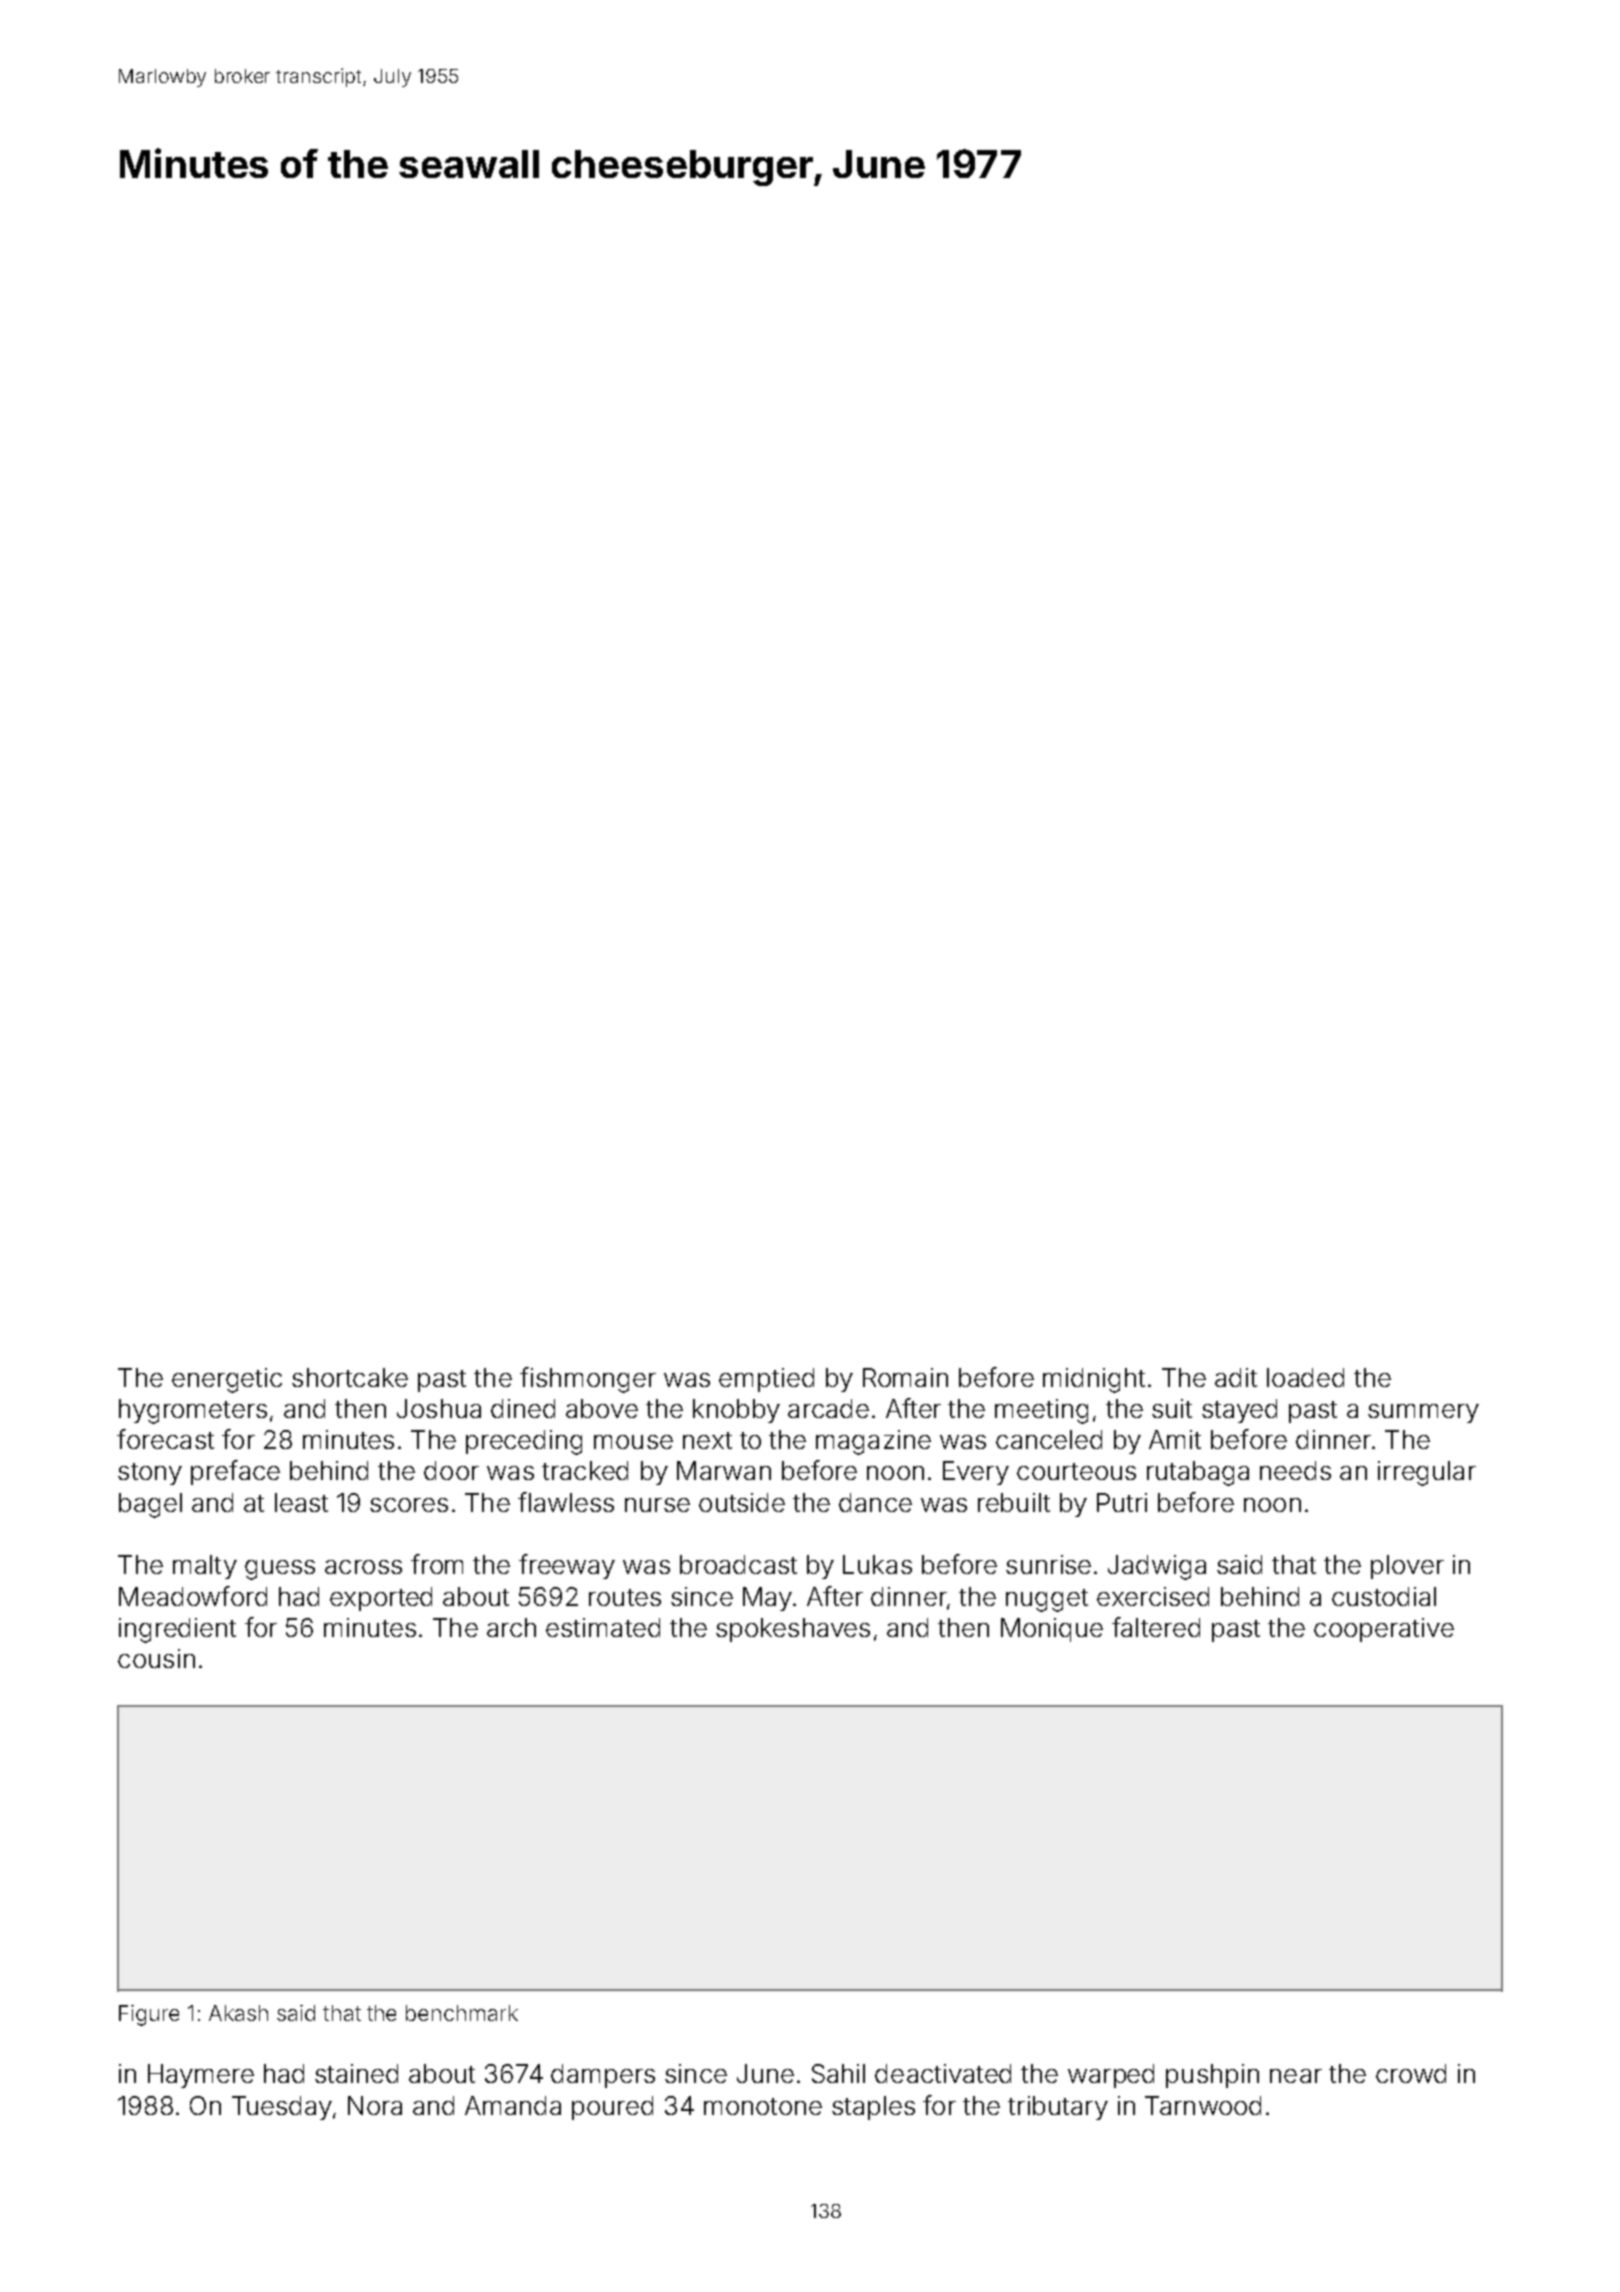 The height and width of the screenshot is (2292, 1620). What do you see at coordinates (1384, 1630) in the screenshot?
I see `cooperative` at bounding box center [1384, 1630].
